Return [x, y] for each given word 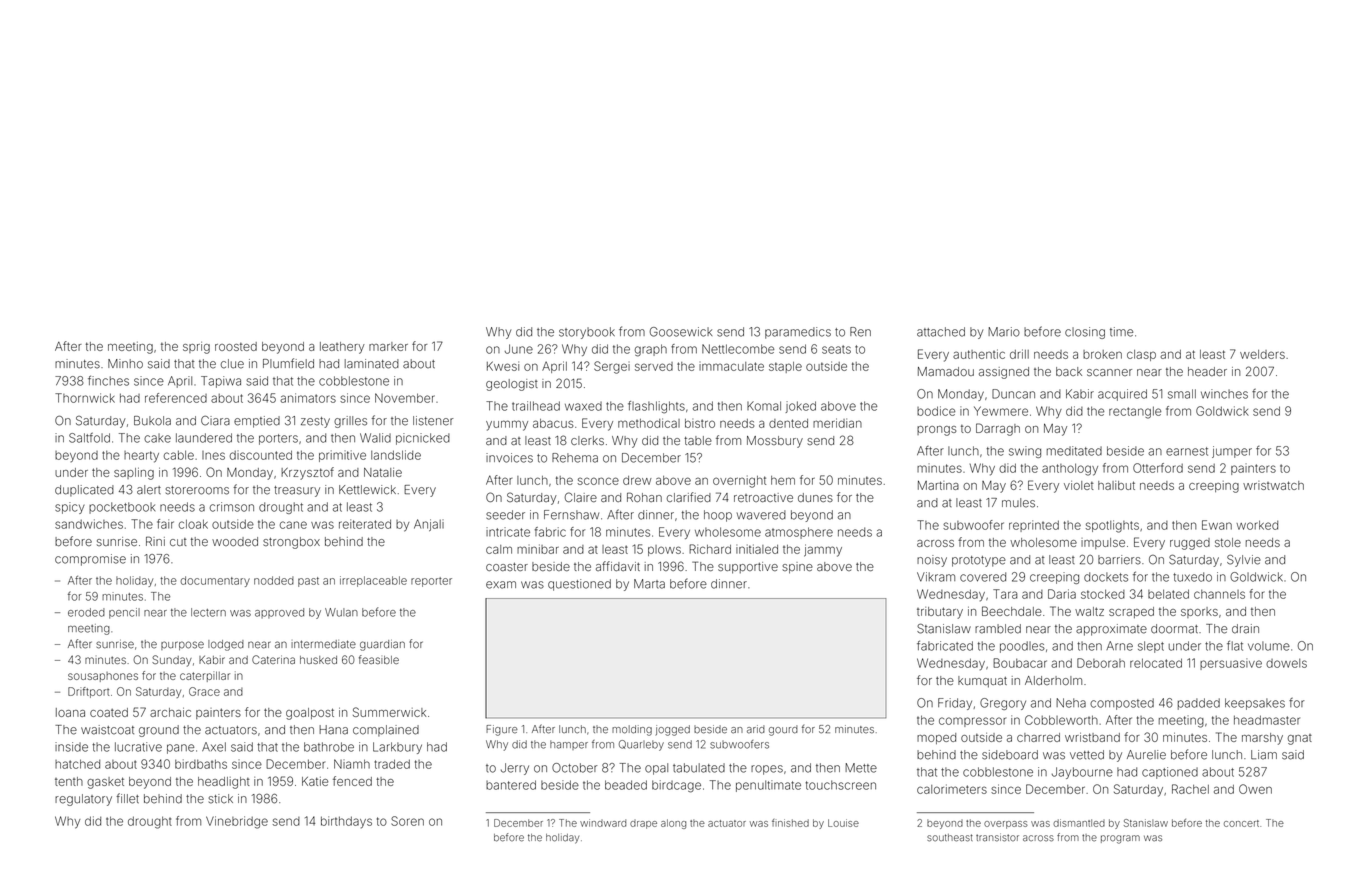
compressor [972, 722]
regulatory [83, 800]
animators [308, 398]
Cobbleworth [1061, 720]
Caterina [273, 659]
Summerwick [389, 712]
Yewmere [1001, 411]
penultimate [768, 786]
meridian [837, 423]
